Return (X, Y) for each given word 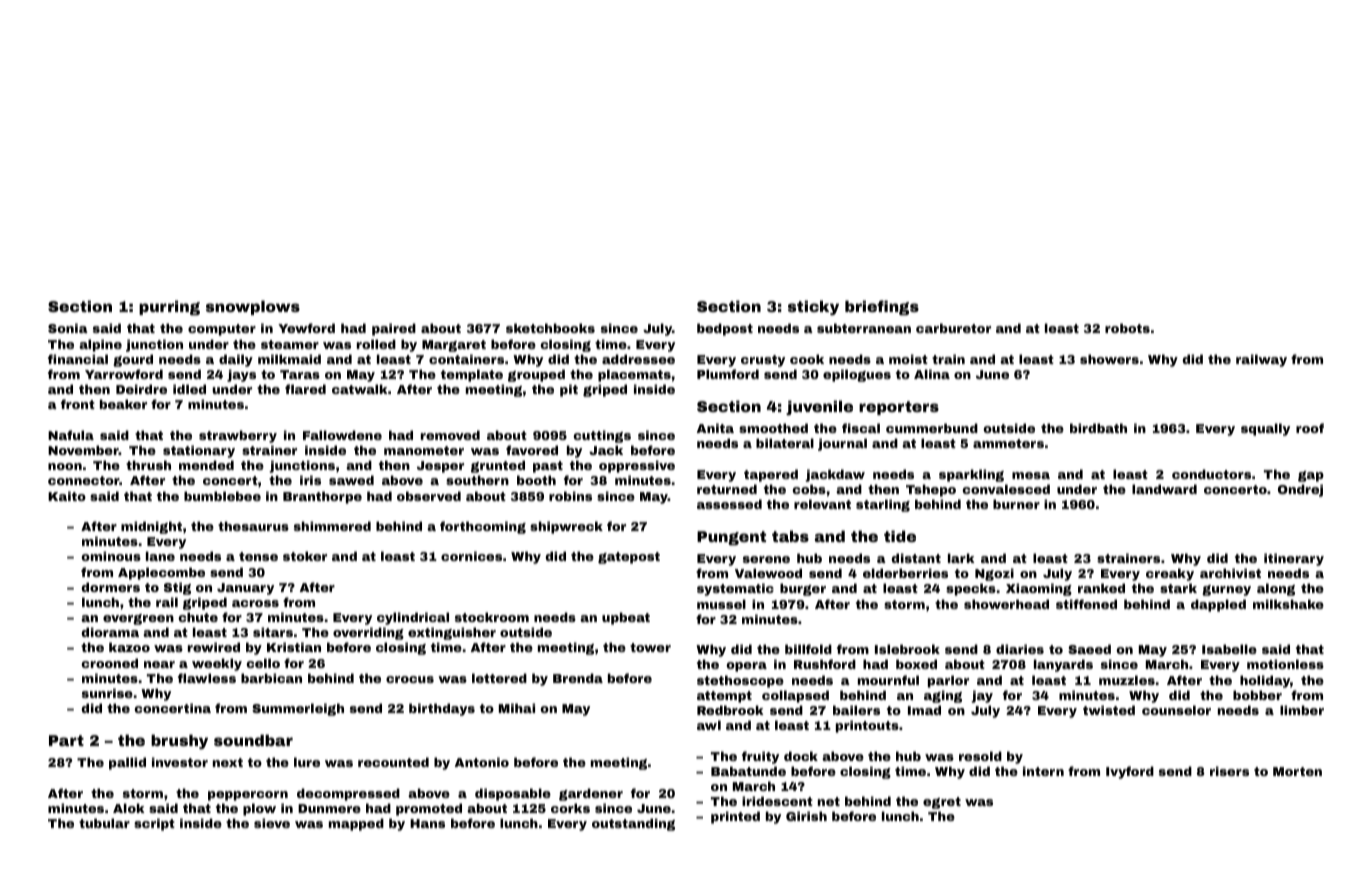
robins (570, 496)
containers (466, 359)
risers (1229, 771)
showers (1109, 359)
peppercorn (248, 796)
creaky (1170, 574)
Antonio (482, 762)
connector (83, 480)
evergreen (138, 619)
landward (1164, 489)
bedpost (725, 329)
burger (803, 589)
